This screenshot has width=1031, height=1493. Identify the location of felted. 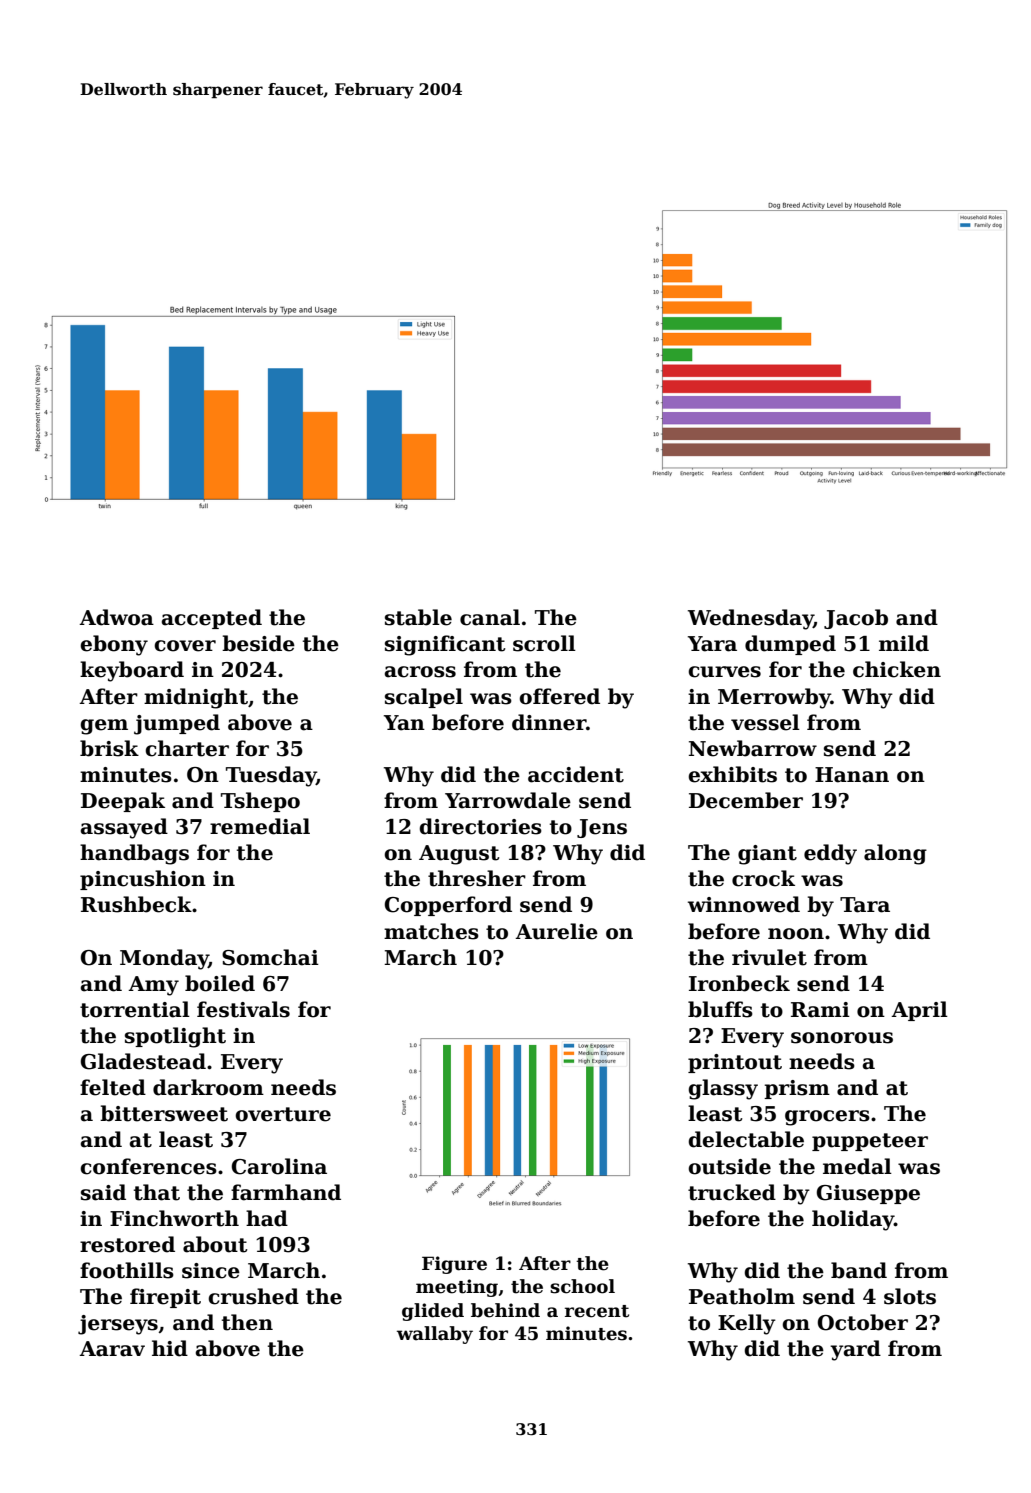
(113, 1087).
